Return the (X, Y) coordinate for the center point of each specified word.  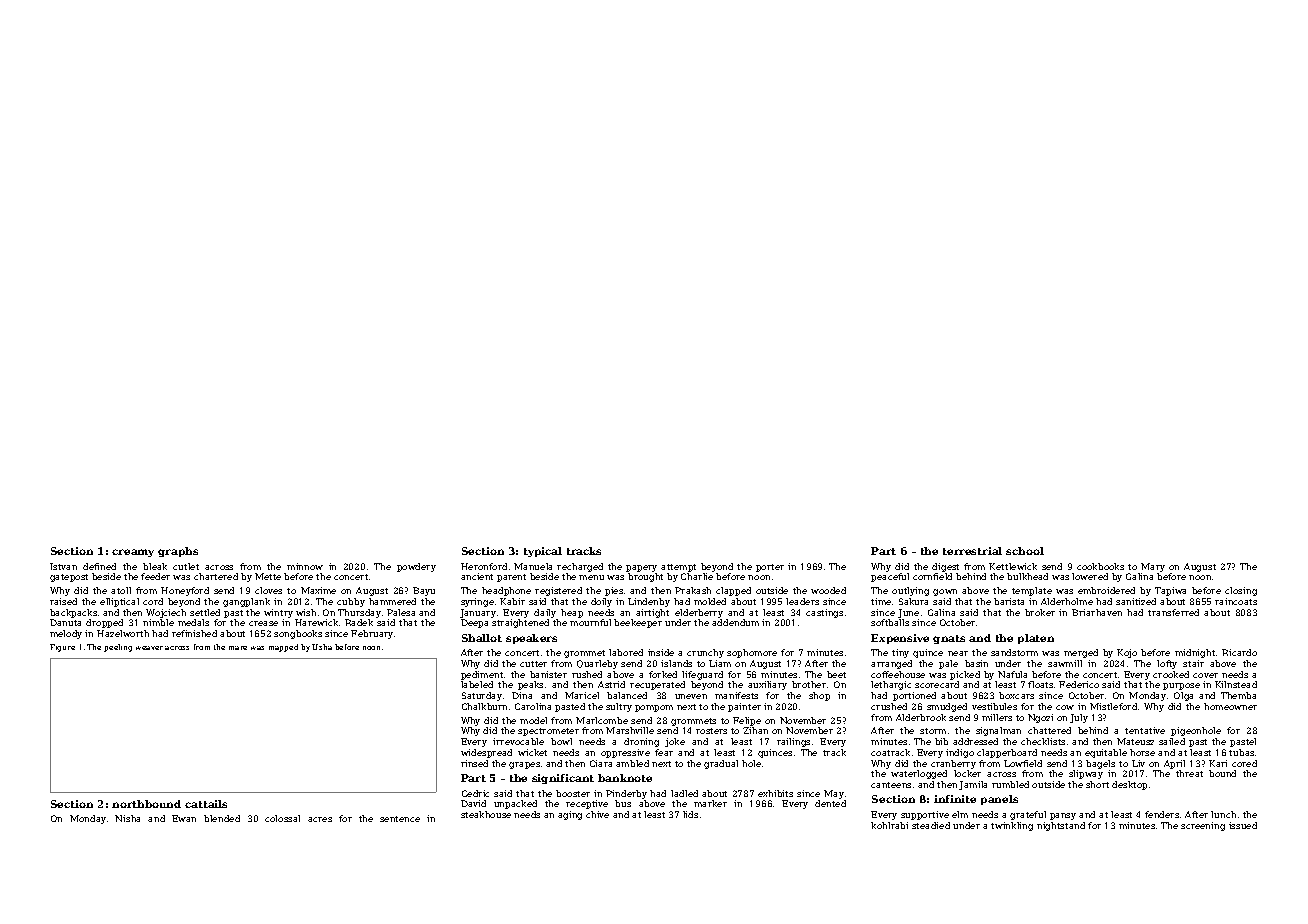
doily (601, 602)
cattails (206, 804)
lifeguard (702, 675)
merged (1081, 653)
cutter (533, 664)
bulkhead (1027, 576)
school (1025, 551)
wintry (278, 613)
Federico (1079, 684)
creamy (133, 553)
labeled (477, 684)
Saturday (482, 696)
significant (563, 779)
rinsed (474, 763)
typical (543, 552)
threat (1189, 773)
